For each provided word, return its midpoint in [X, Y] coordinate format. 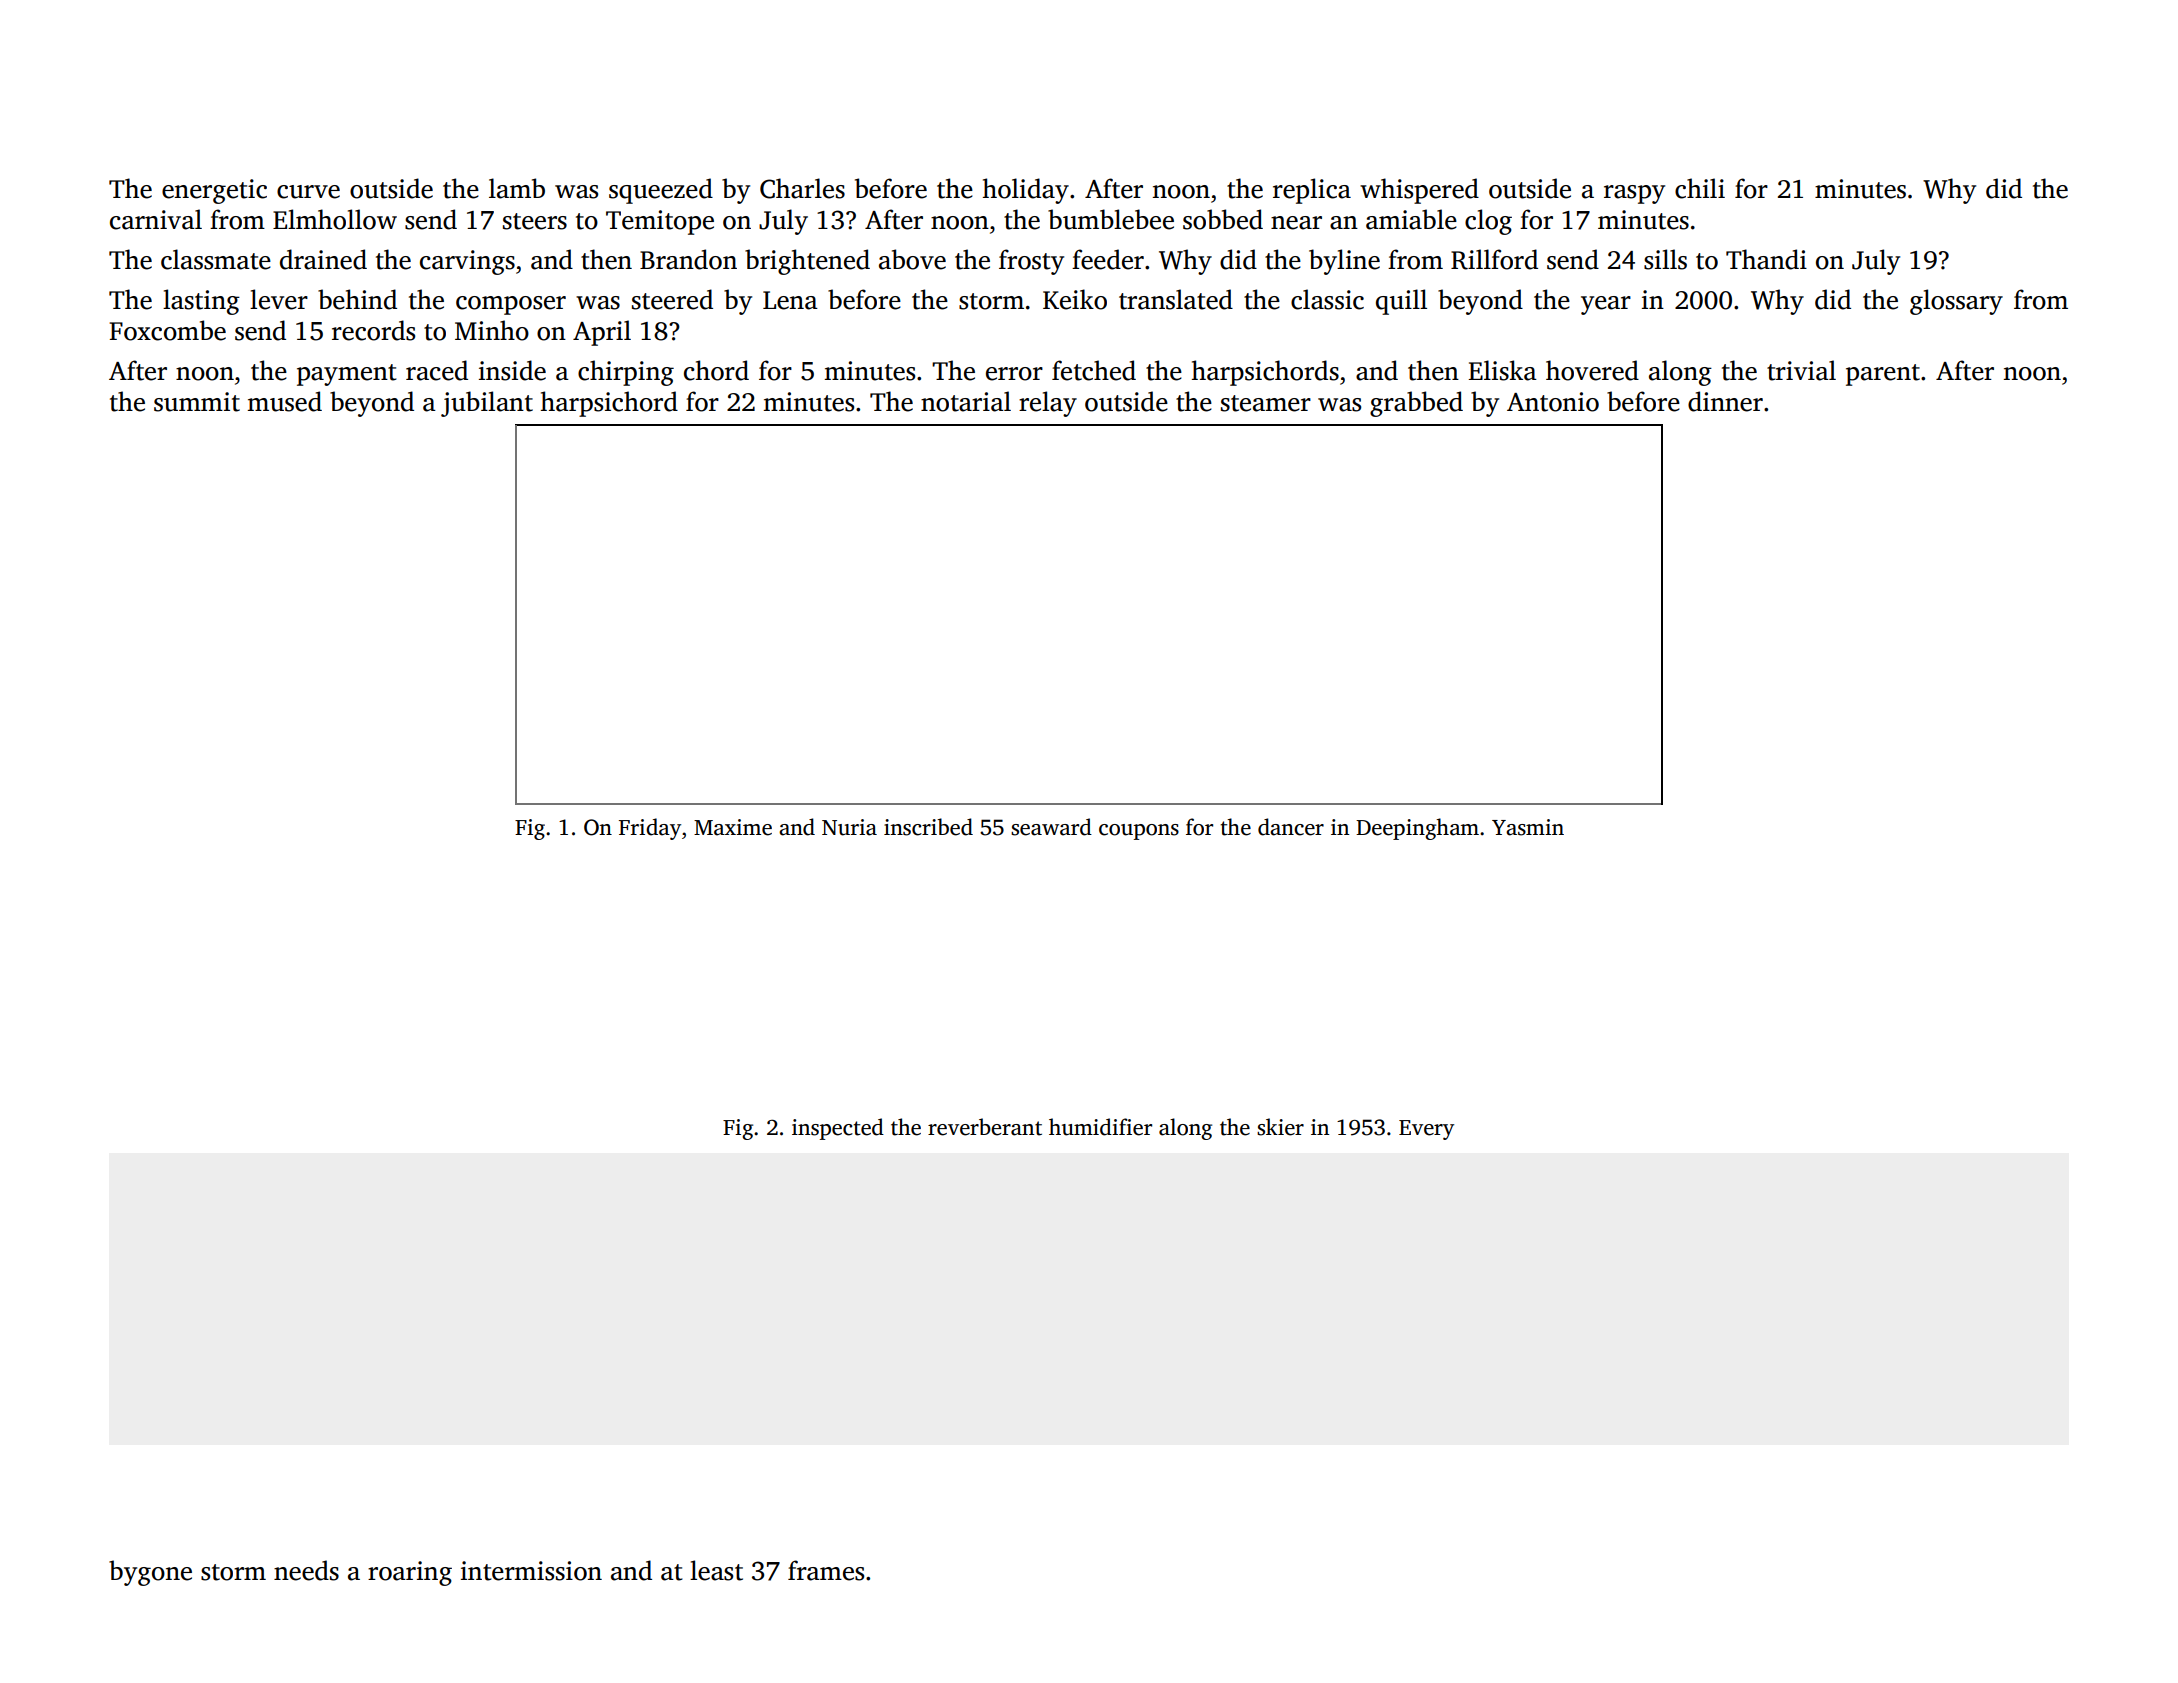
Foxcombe [167, 330]
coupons [1139, 832]
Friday [650, 829]
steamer [1266, 403]
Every [1426, 1130]
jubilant [487, 404]
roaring [410, 1573]
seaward [1051, 827]
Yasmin [1528, 827]
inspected [838, 1129]
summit [197, 402]
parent [1883, 375]
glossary [1956, 302]
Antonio [1553, 402]
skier [1280, 1127]
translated [1176, 299]
